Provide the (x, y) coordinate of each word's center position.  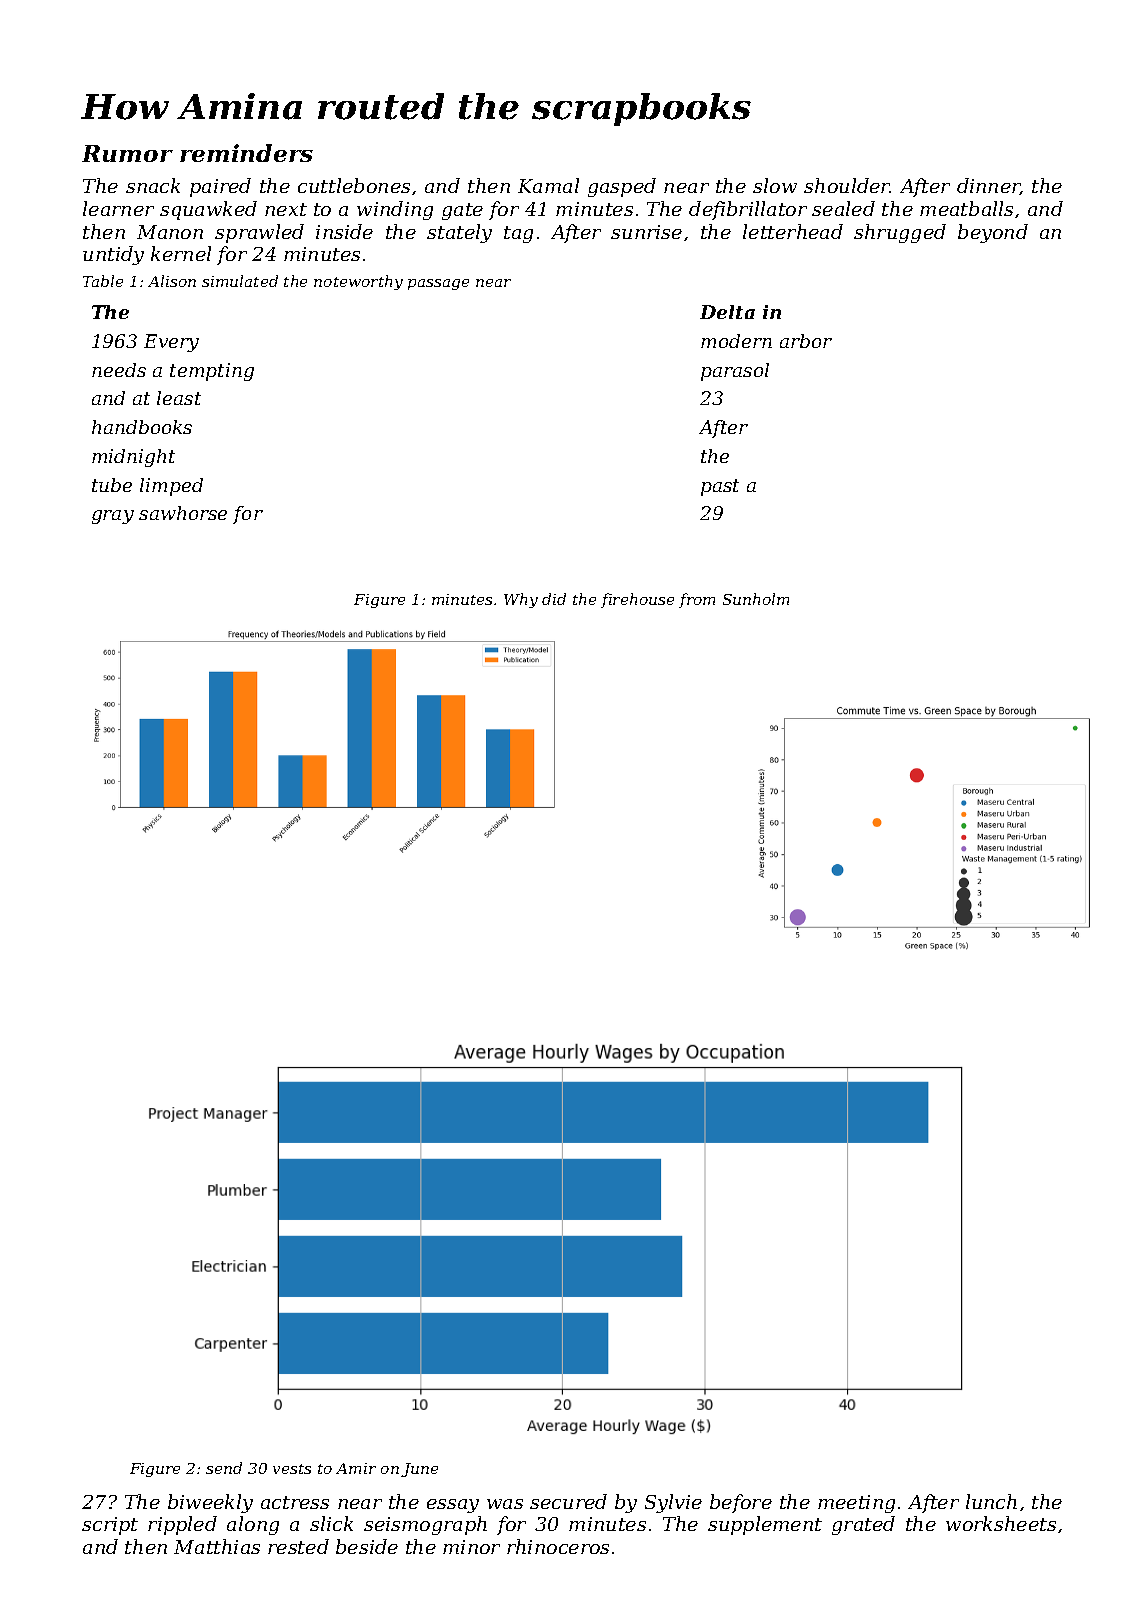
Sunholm (756, 599)
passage (438, 284)
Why (521, 600)
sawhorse (183, 513)
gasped (622, 187)
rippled (182, 1525)
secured (568, 1501)
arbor (806, 341)
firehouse (637, 600)
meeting (856, 1504)
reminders (246, 153)
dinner (989, 186)
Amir (356, 1468)
